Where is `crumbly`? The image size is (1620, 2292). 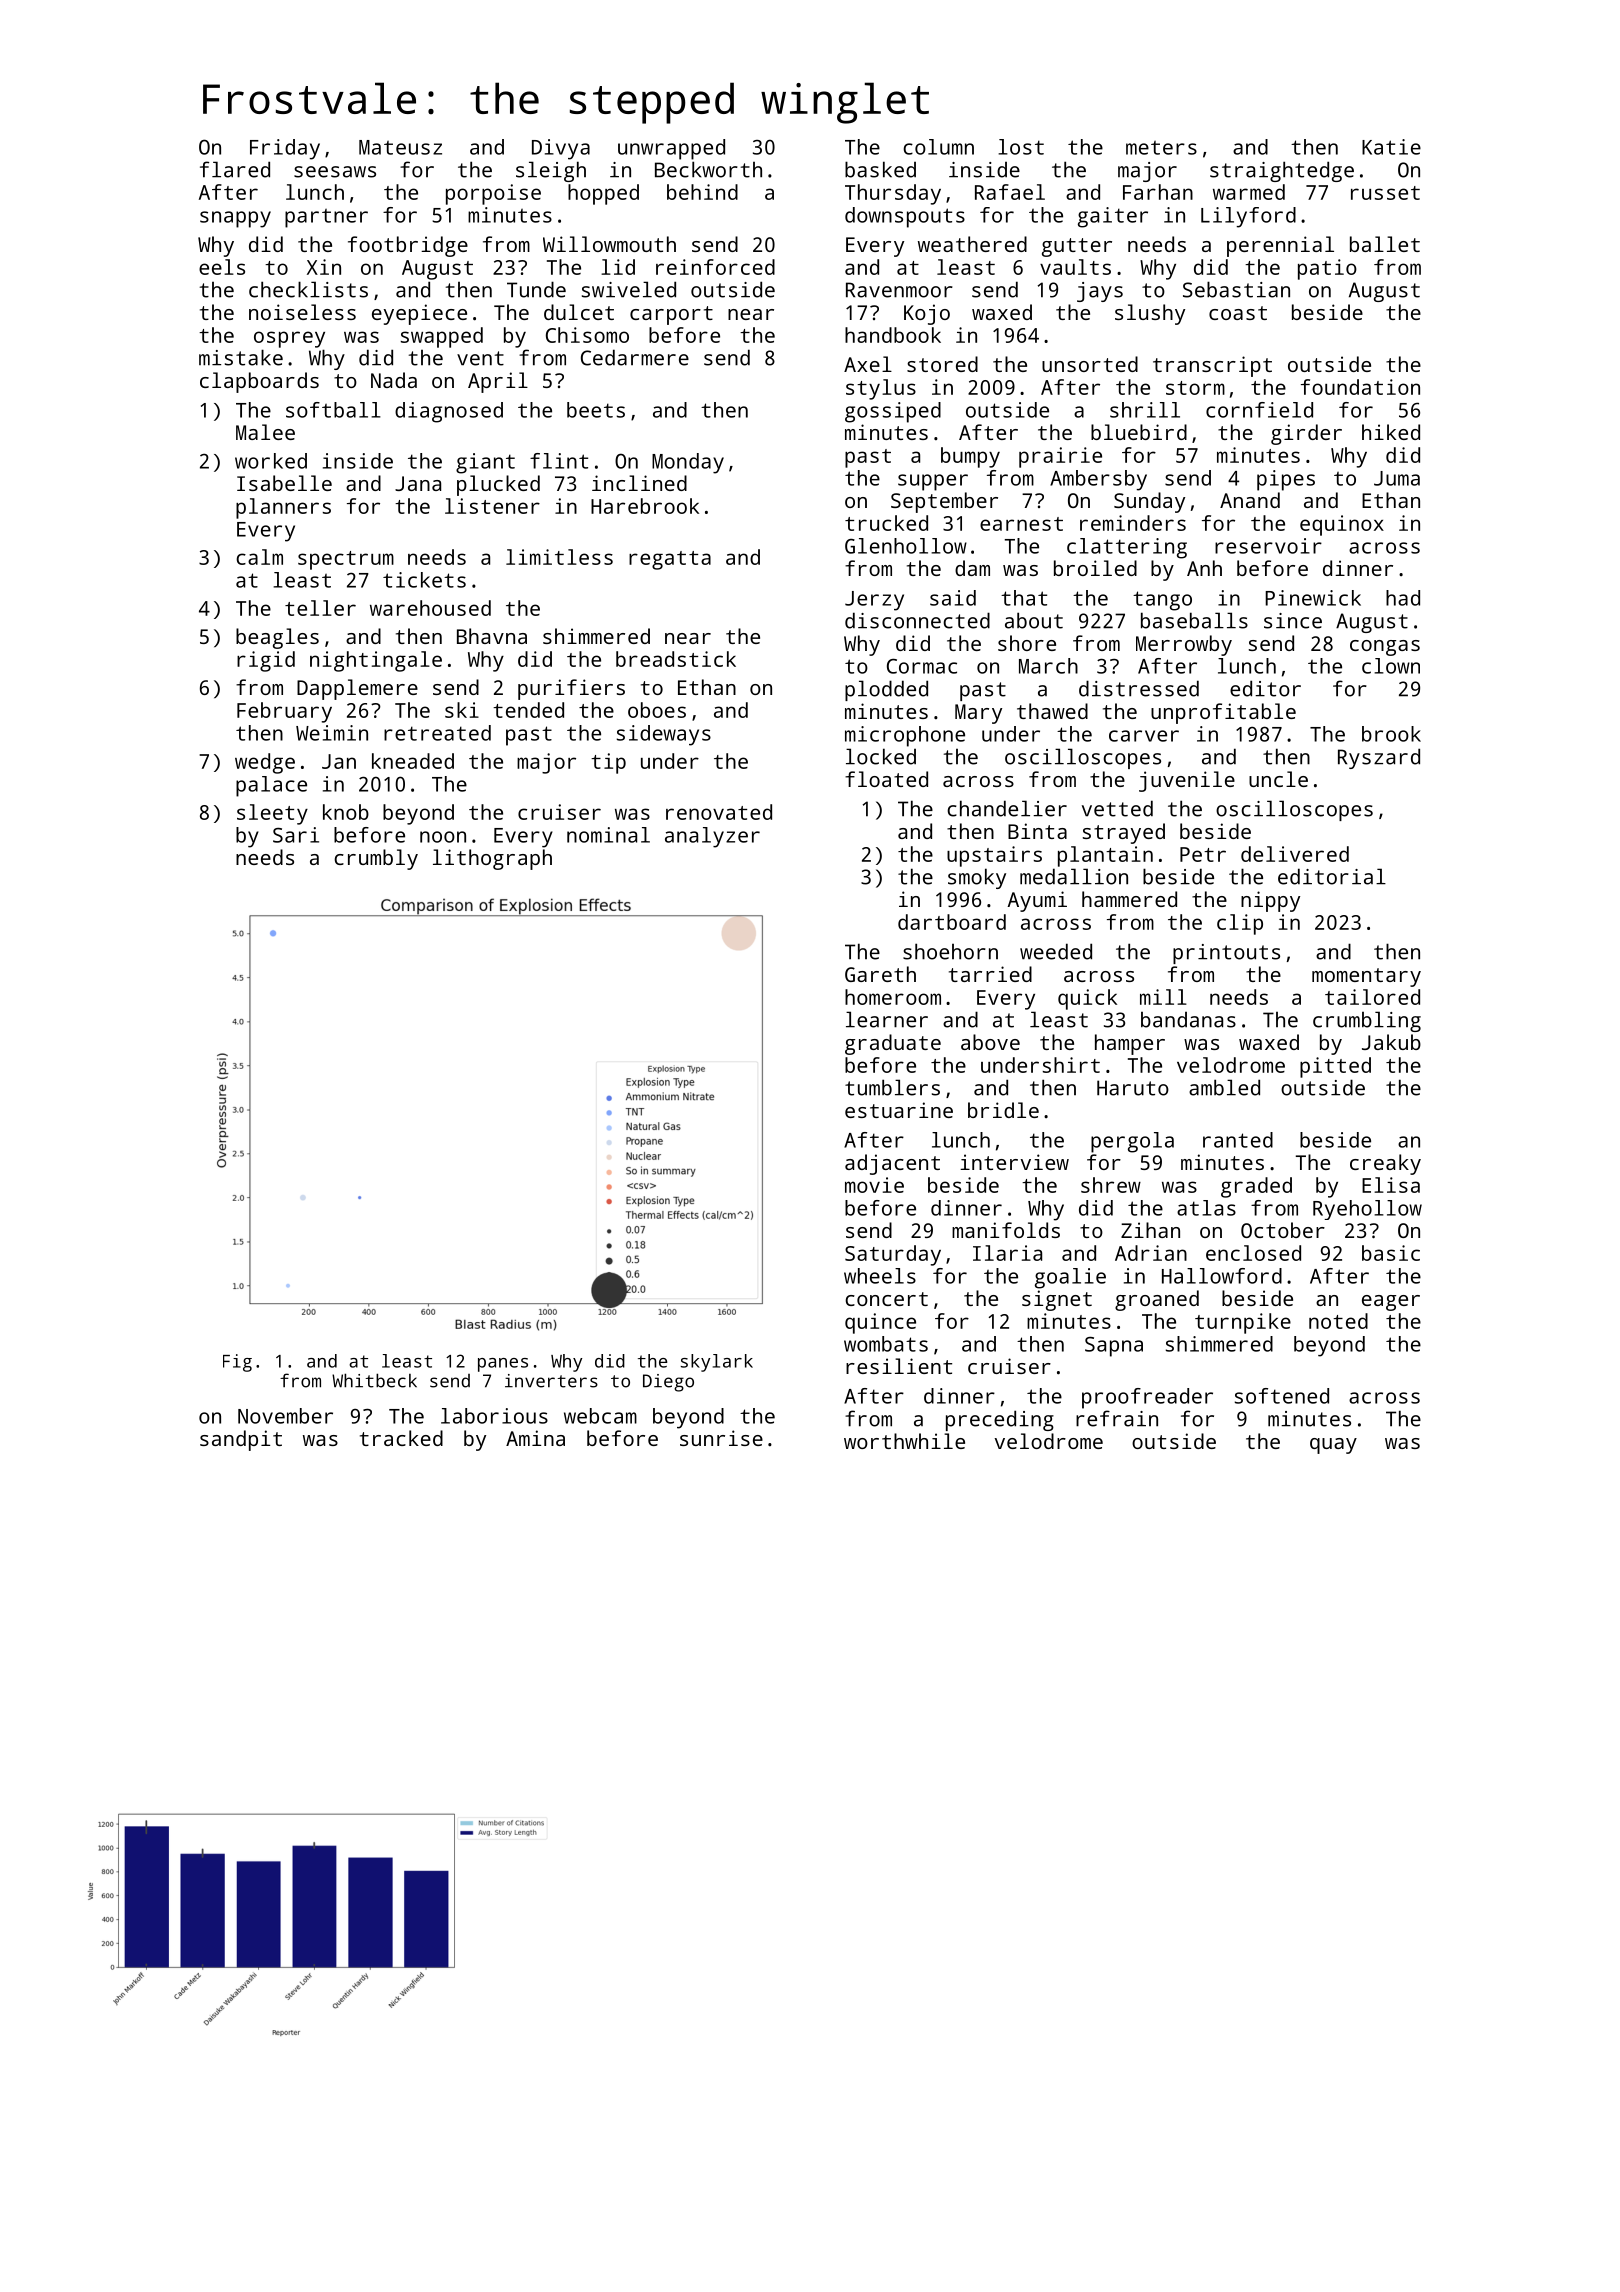 crumbly is located at coordinates (376, 859).
